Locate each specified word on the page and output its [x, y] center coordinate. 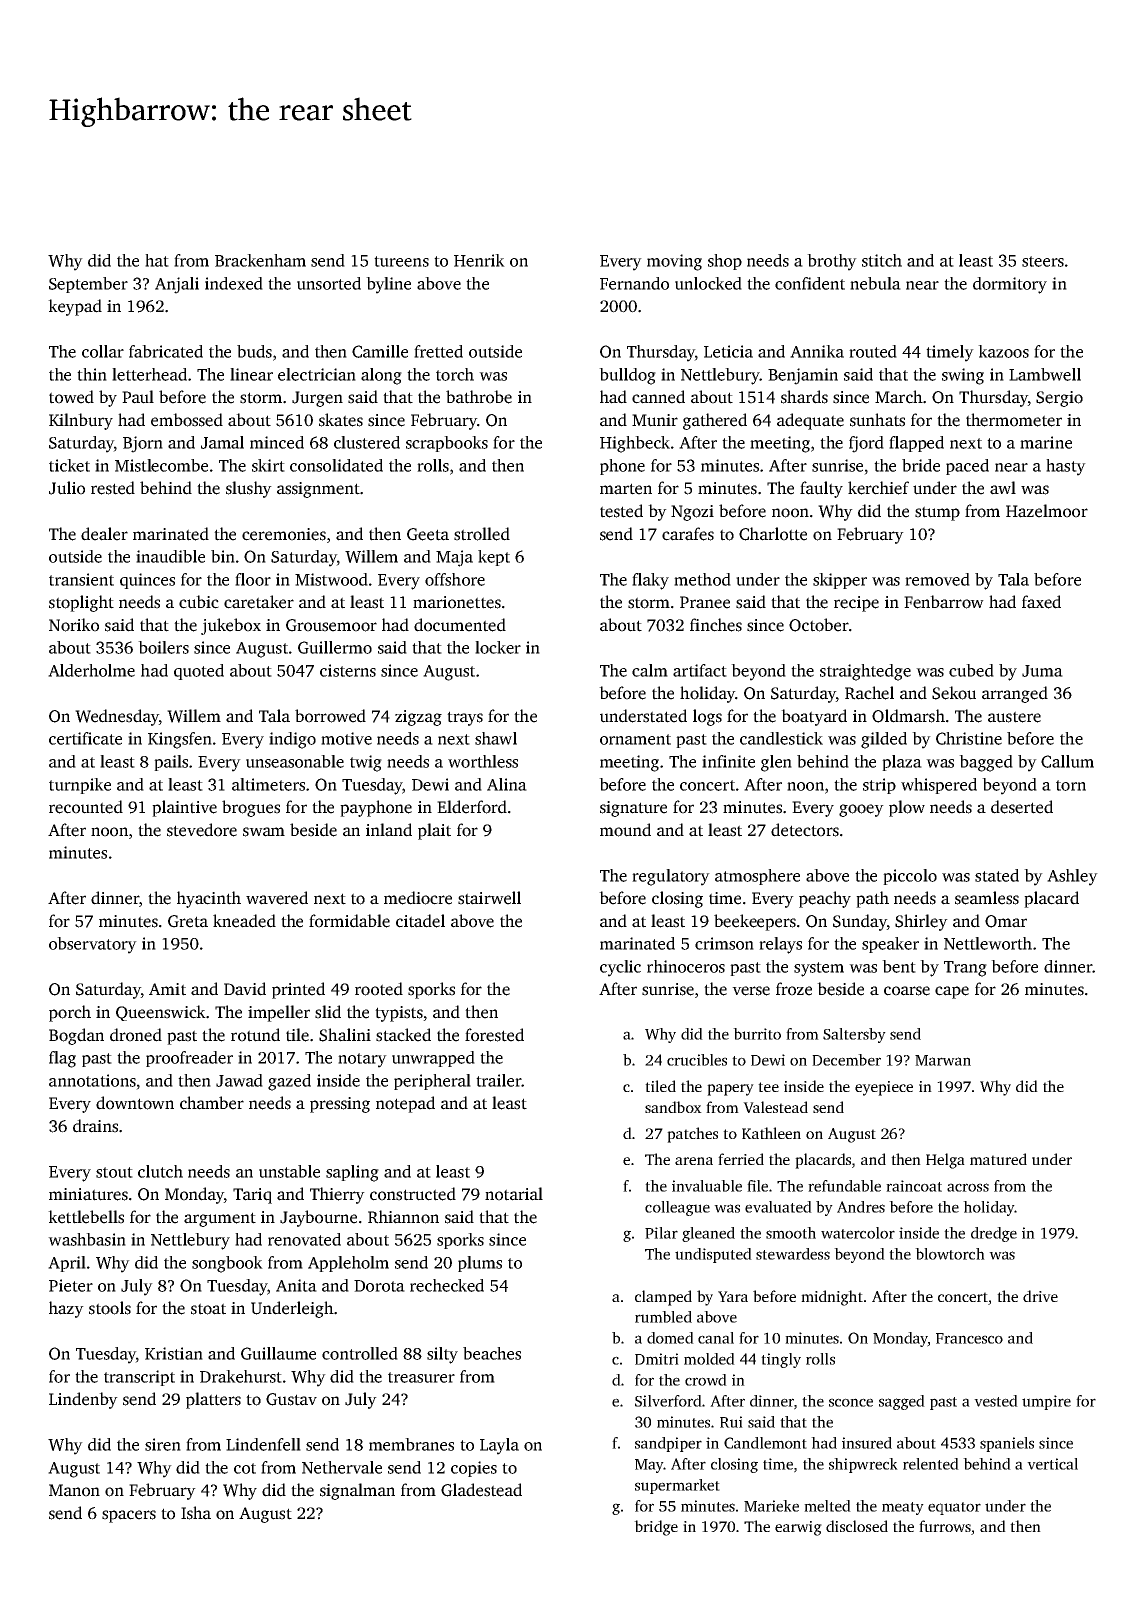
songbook [227, 1264]
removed [937, 579]
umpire [1046, 1402]
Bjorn [143, 444]
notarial [514, 1194]
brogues [251, 808]
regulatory [671, 877]
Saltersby [854, 1035]
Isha [196, 1513]
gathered [715, 421]
